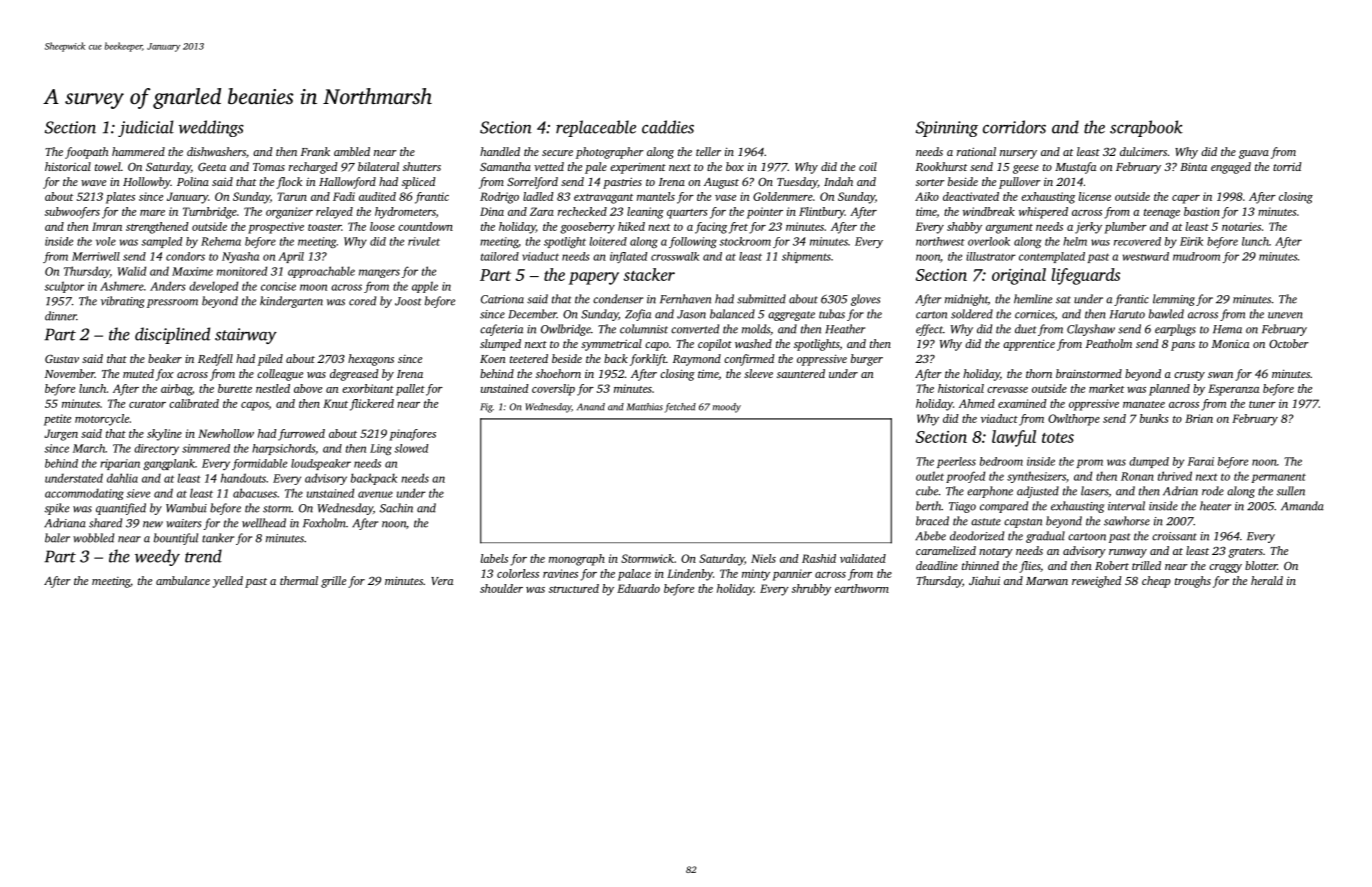 This screenshot has width=1372, height=887. I want to click on judicial, so click(146, 128).
